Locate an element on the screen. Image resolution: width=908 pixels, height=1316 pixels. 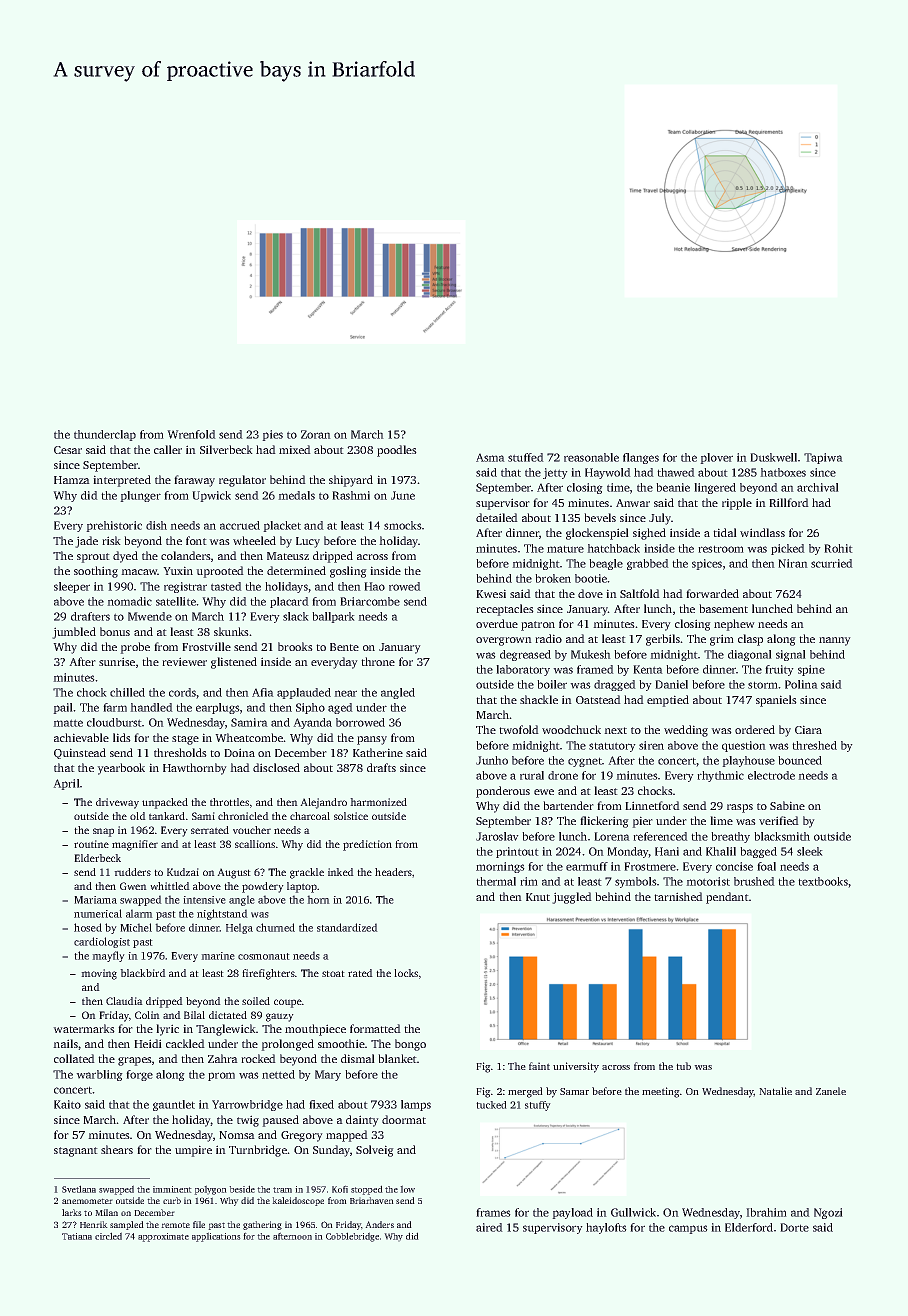
aired is located at coordinates (489, 1227).
